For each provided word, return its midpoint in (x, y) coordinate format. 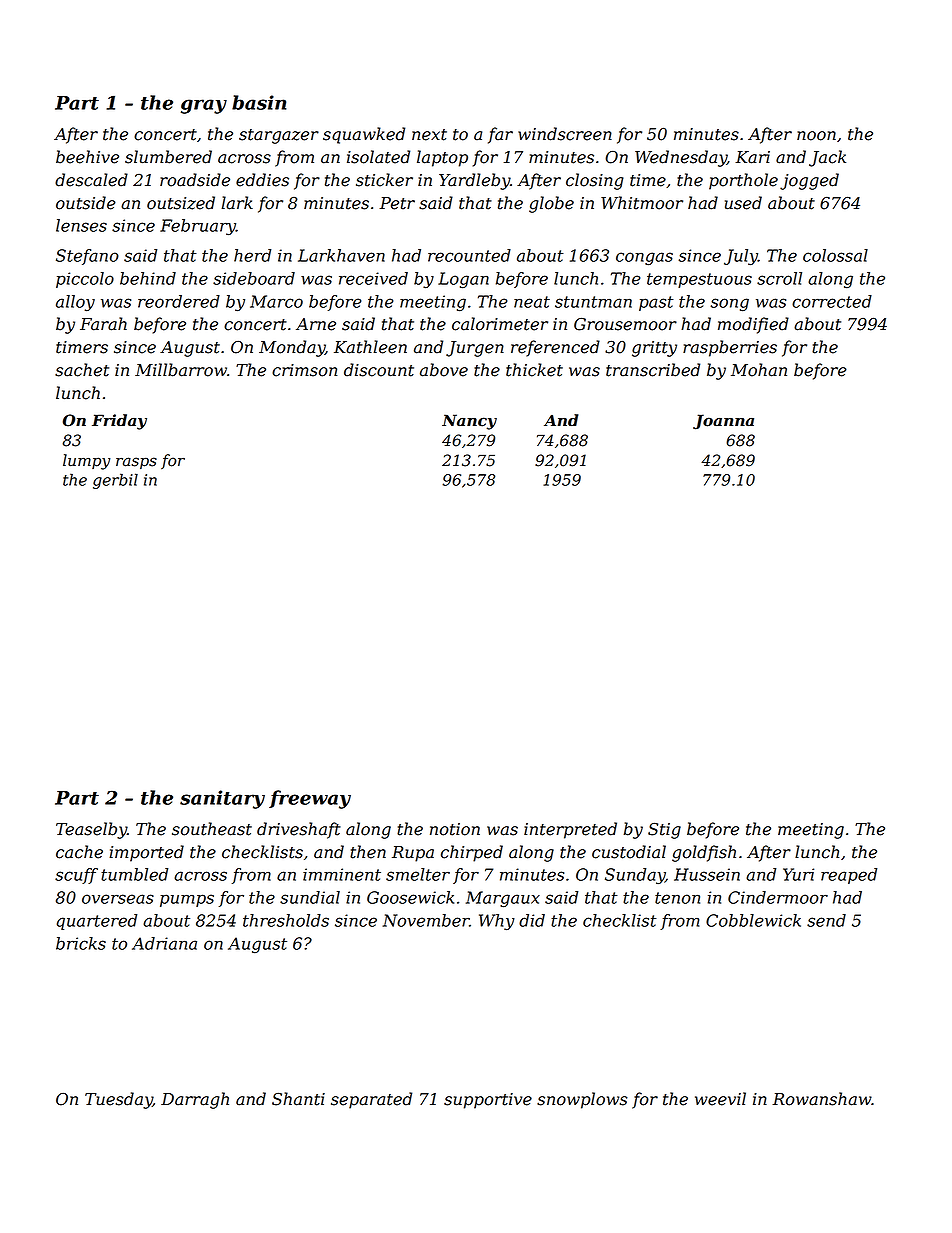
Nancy (469, 422)
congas (644, 258)
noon (816, 136)
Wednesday (681, 158)
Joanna (723, 422)
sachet (82, 370)
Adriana (164, 943)
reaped (849, 876)
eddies (262, 180)
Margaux (503, 899)
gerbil (115, 481)
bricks (81, 943)
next (429, 135)
